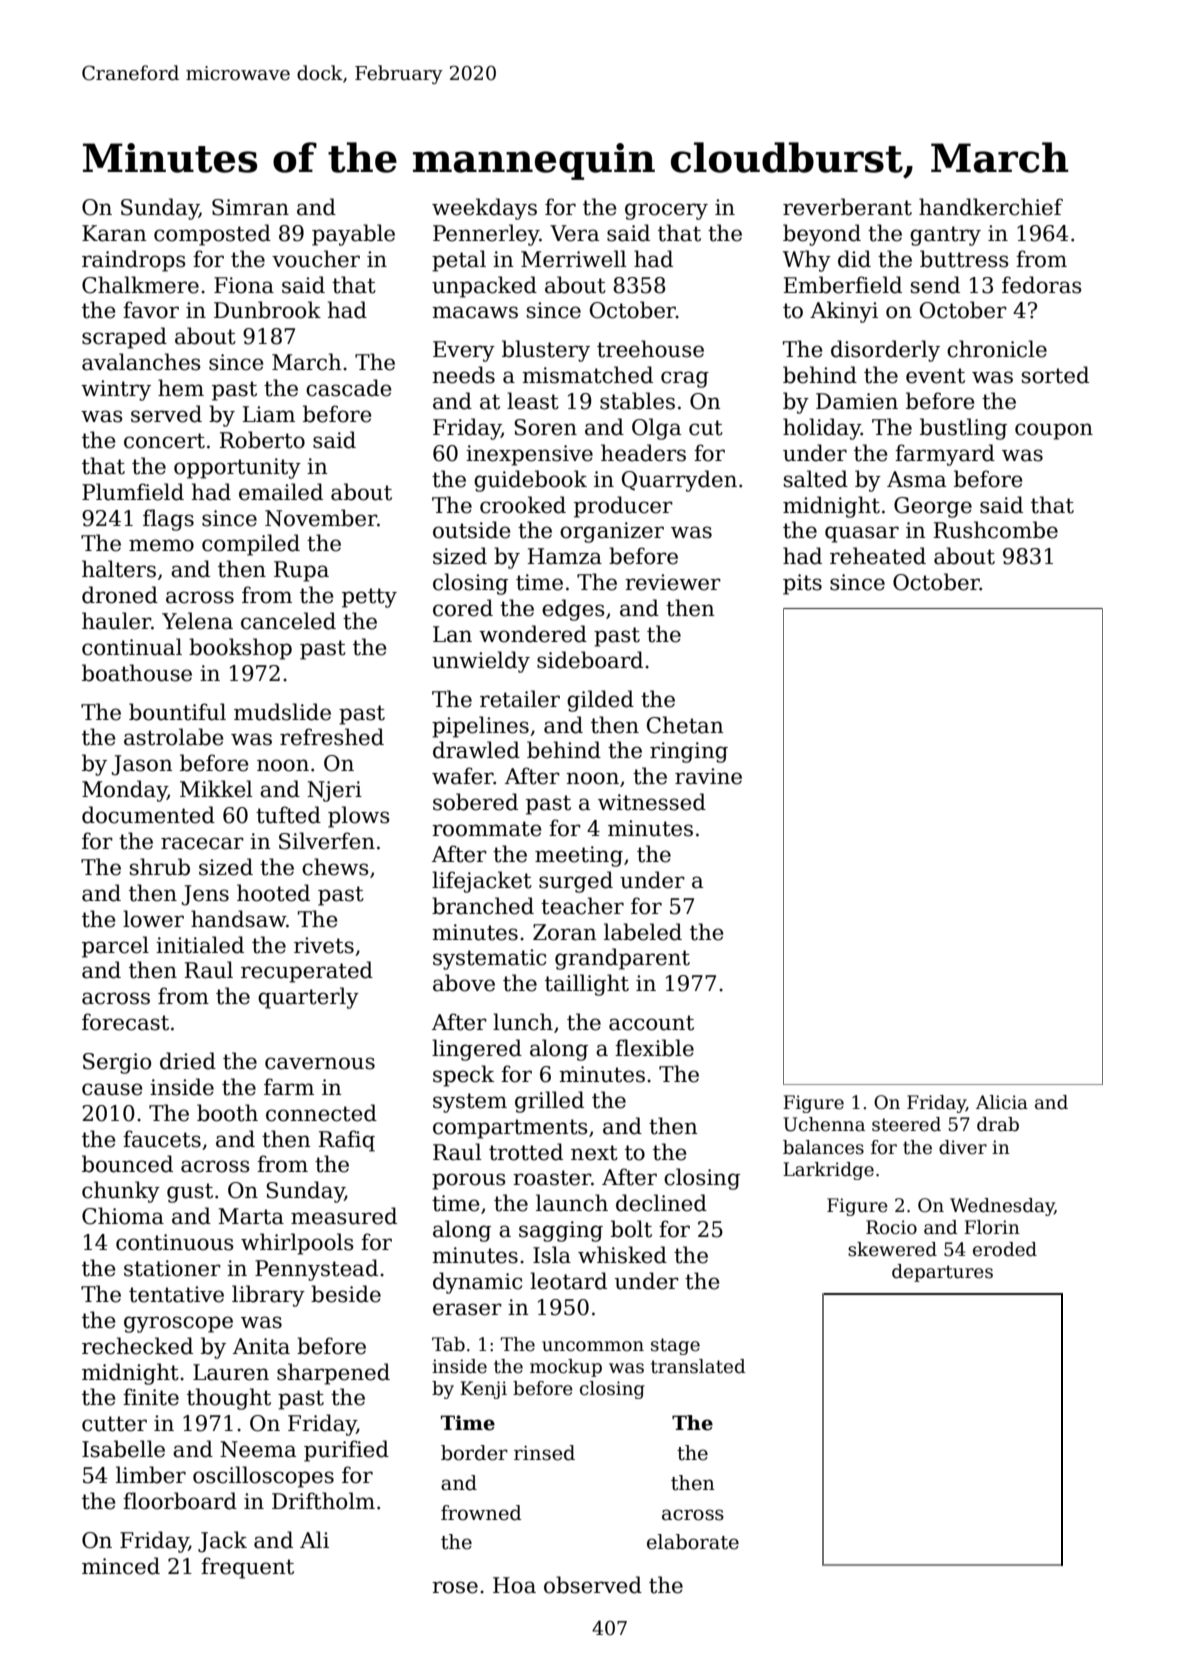 This page has width=1184, height=1675. I want to click on elaborate, so click(693, 1542).
